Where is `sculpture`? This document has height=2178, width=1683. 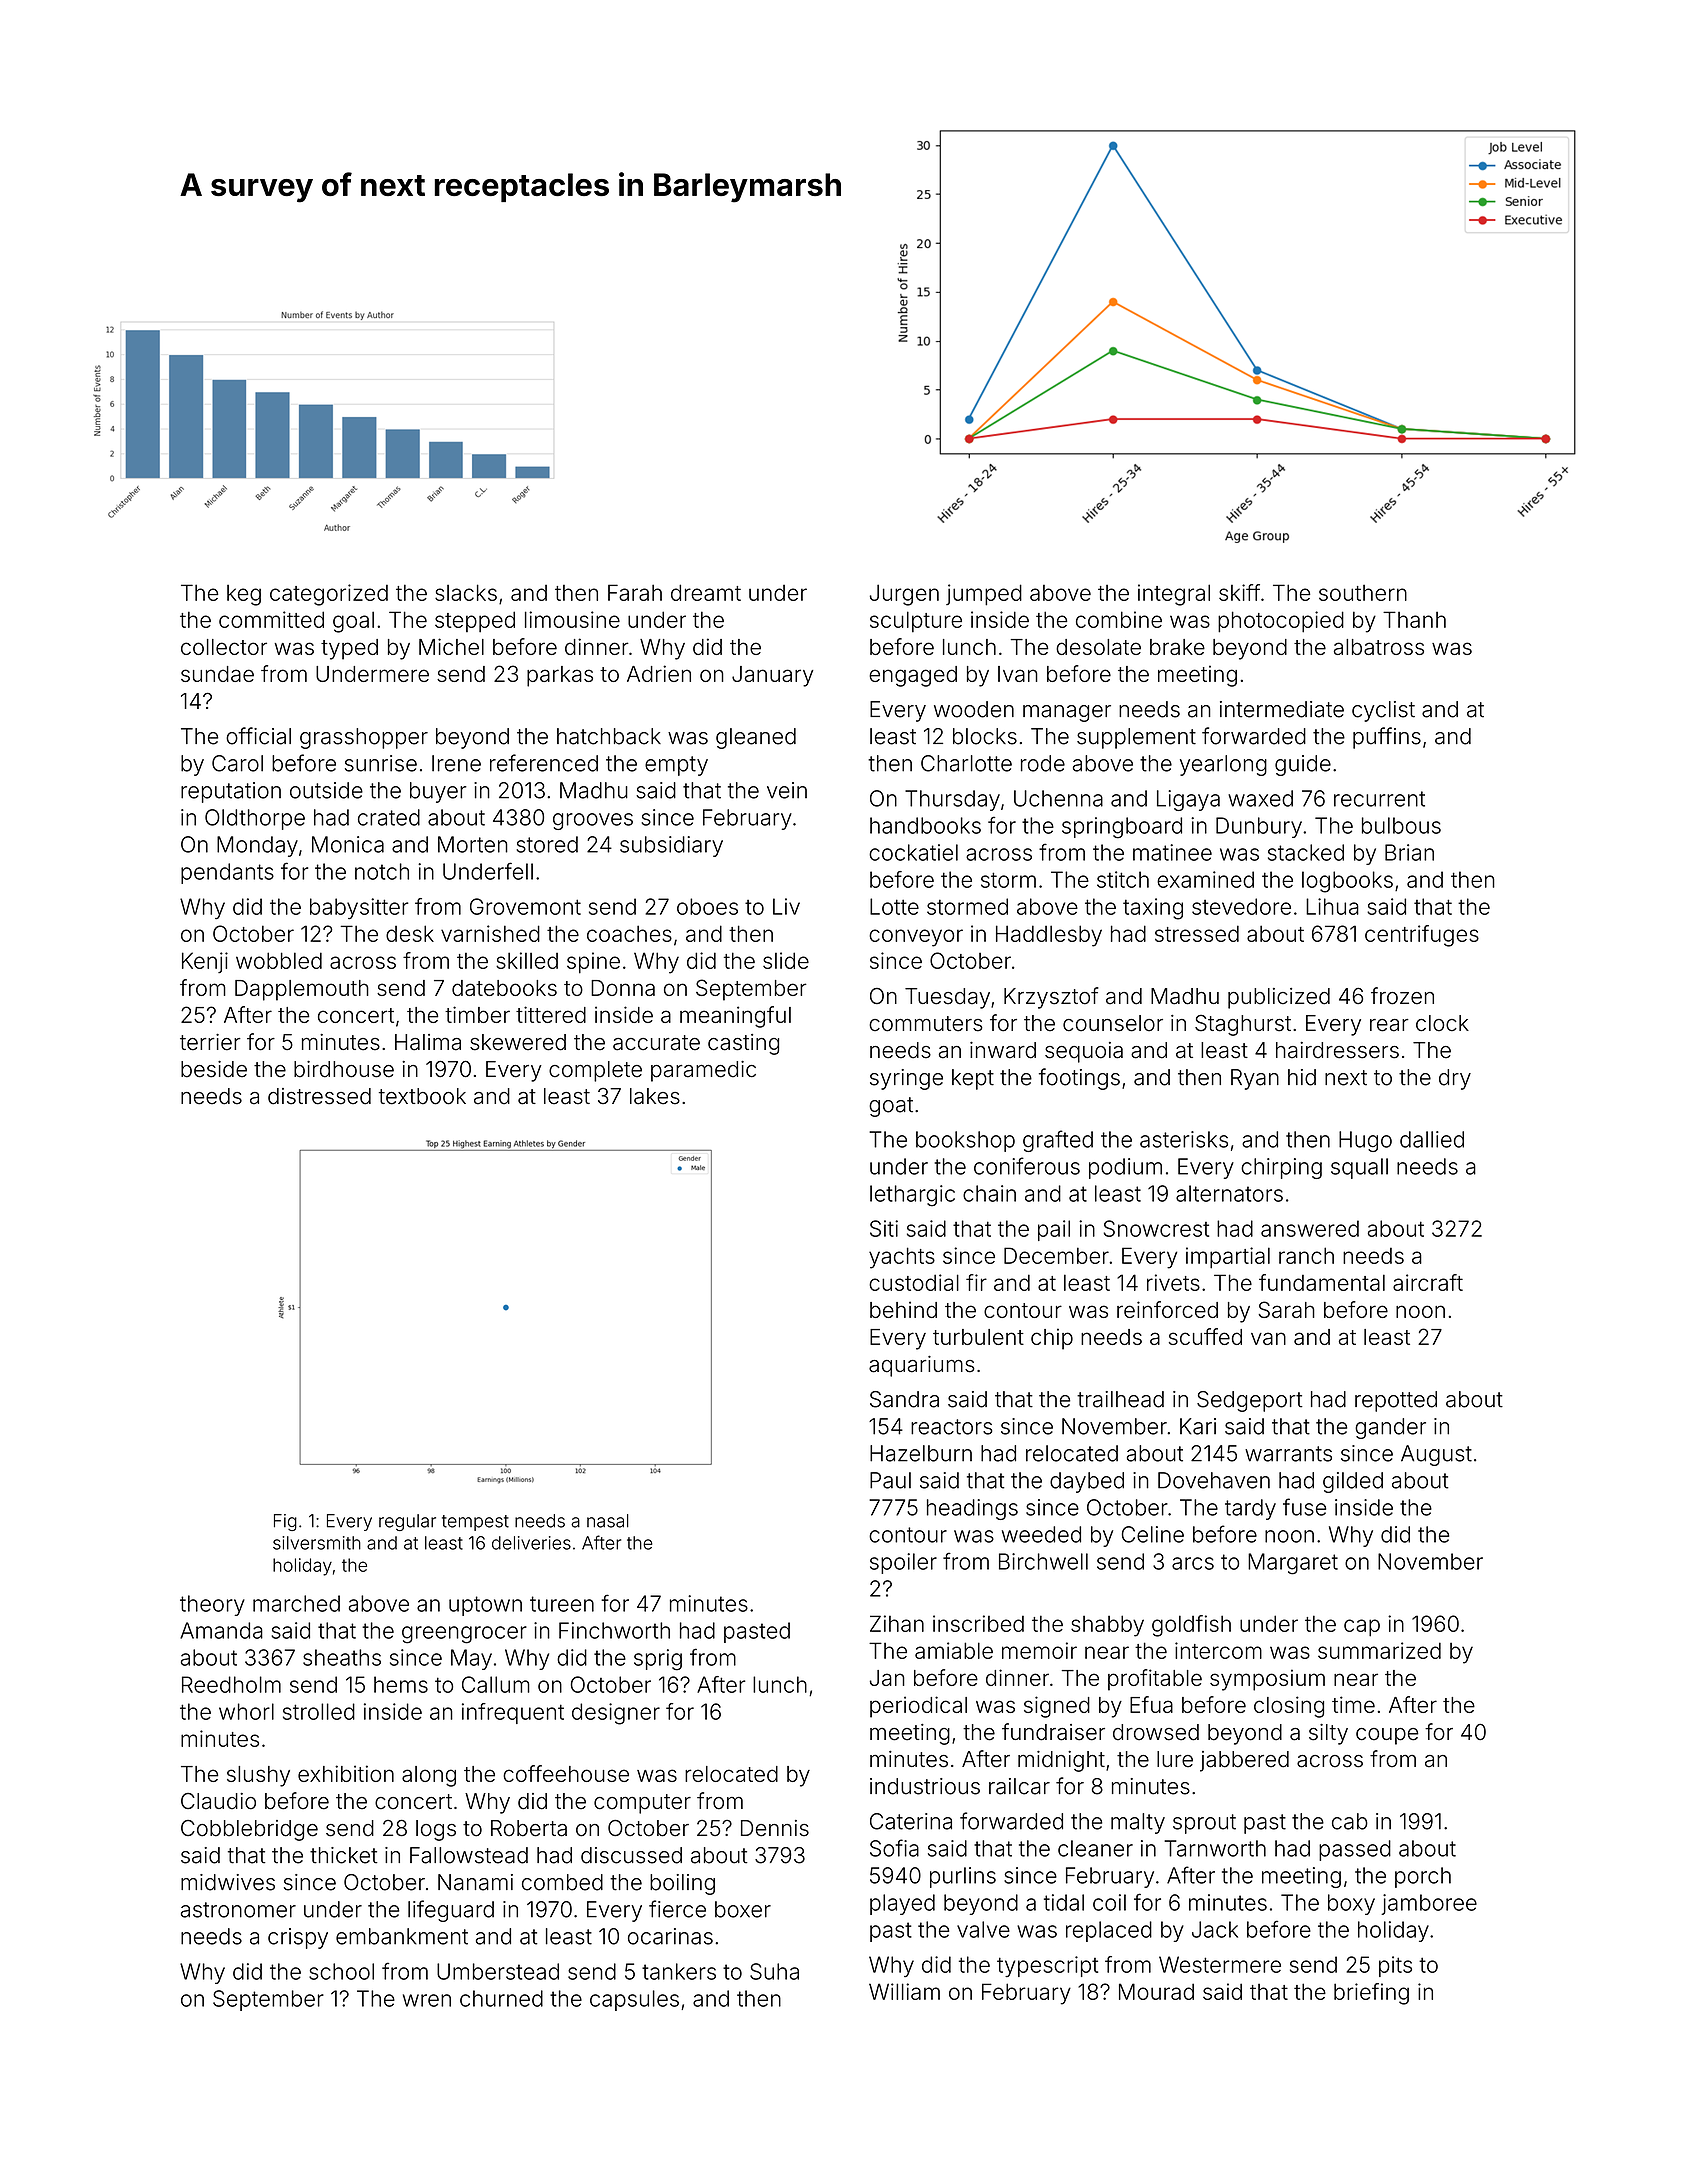
sculpture is located at coordinates (916, 622).
